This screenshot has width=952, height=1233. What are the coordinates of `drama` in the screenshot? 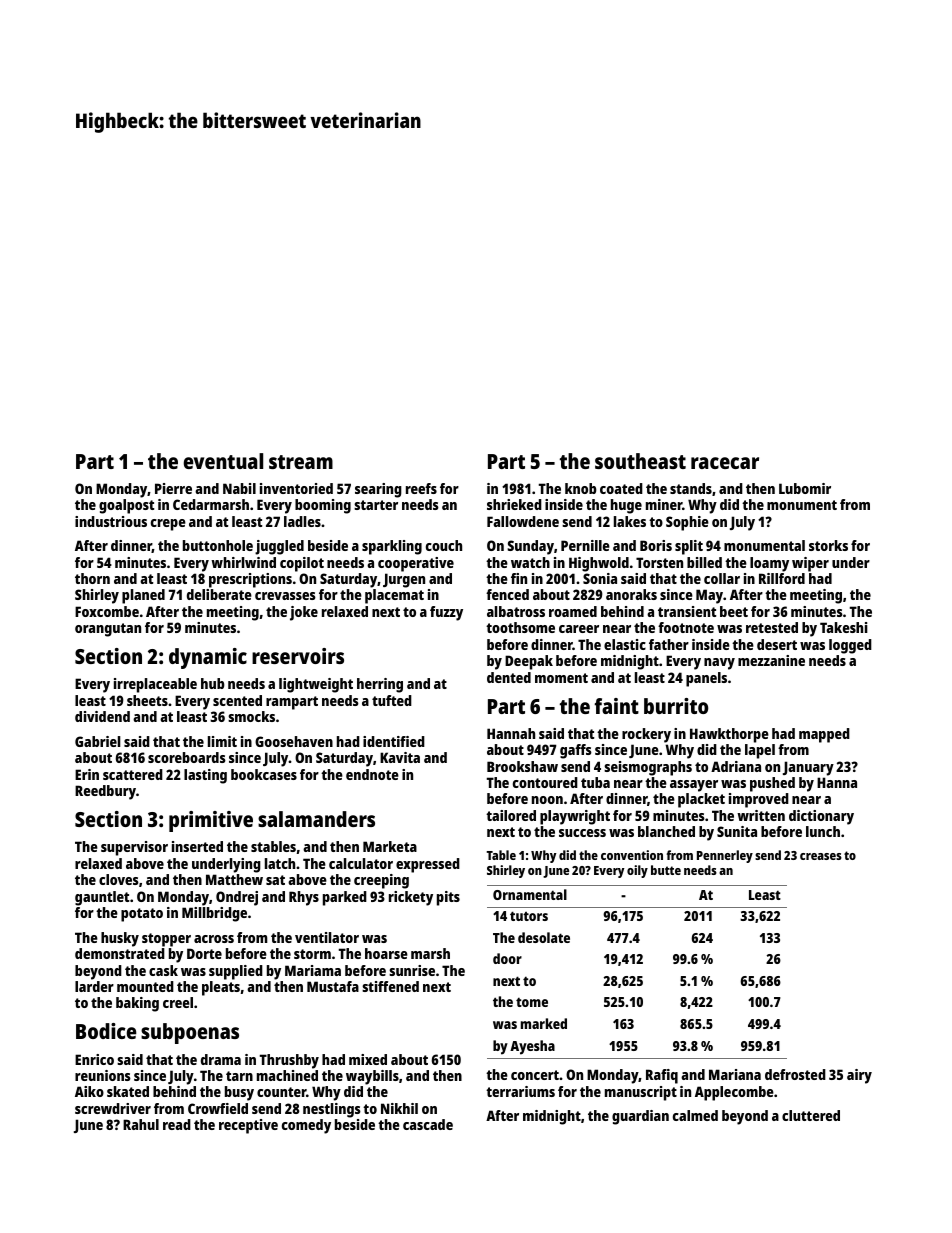 It's located at (221, 1059).
